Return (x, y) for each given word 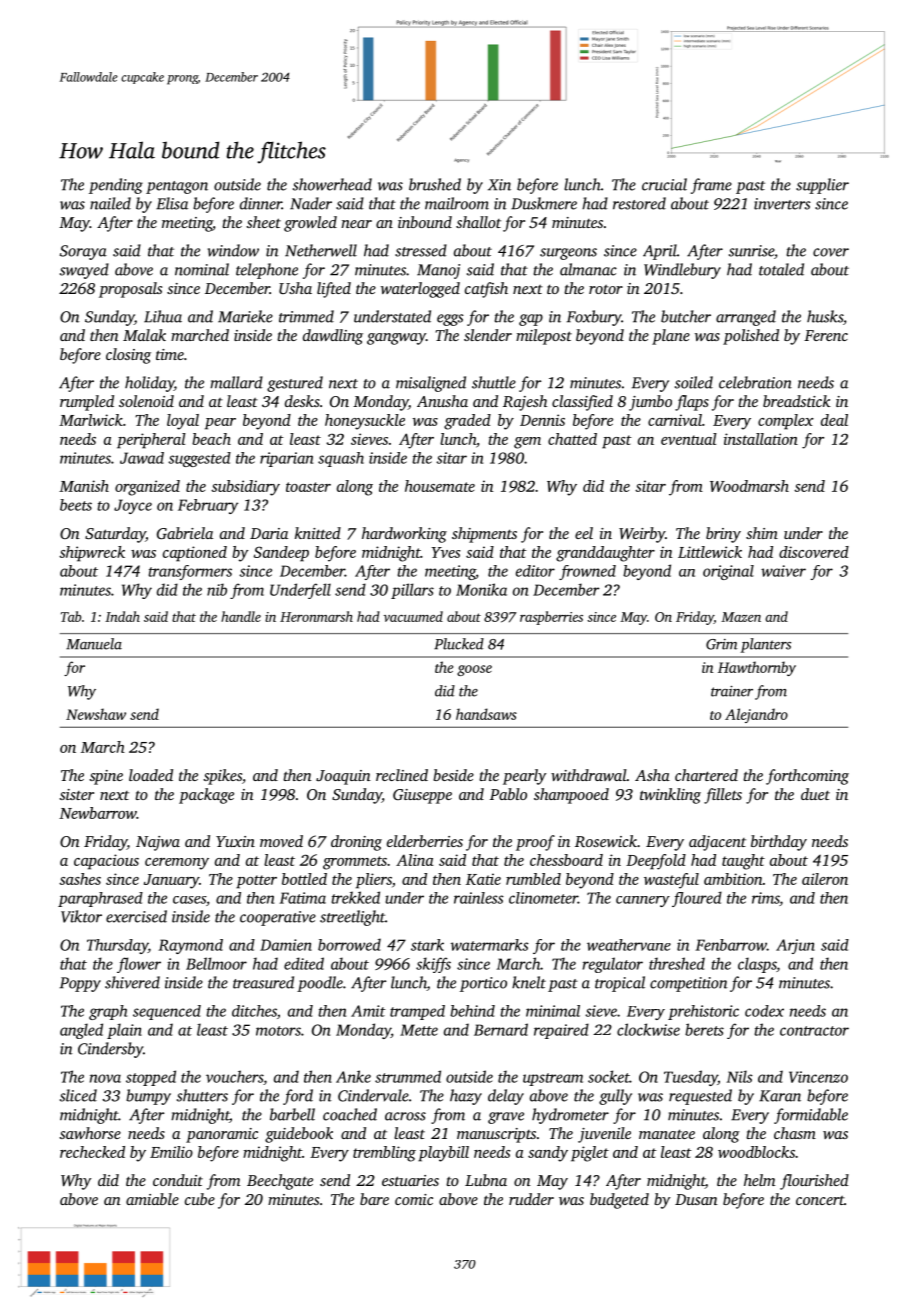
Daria (269, 533)
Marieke (245, 316)
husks (825, 316)
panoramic (222, 1135)
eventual (689, 439)
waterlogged (420, 290)
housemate (440, 486)
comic (414, 1199)
